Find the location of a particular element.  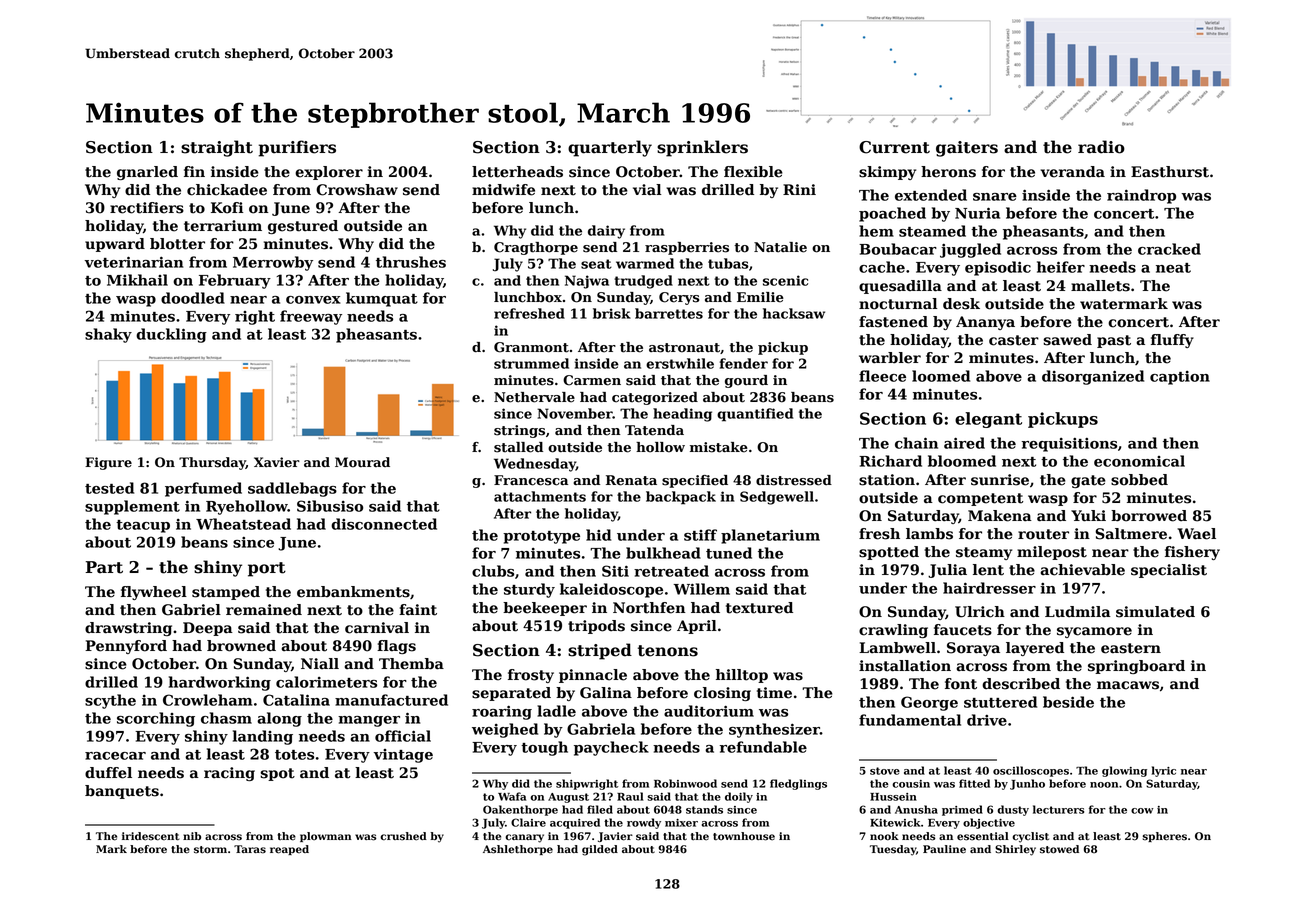

straight is located at coordinates (217, 148).
